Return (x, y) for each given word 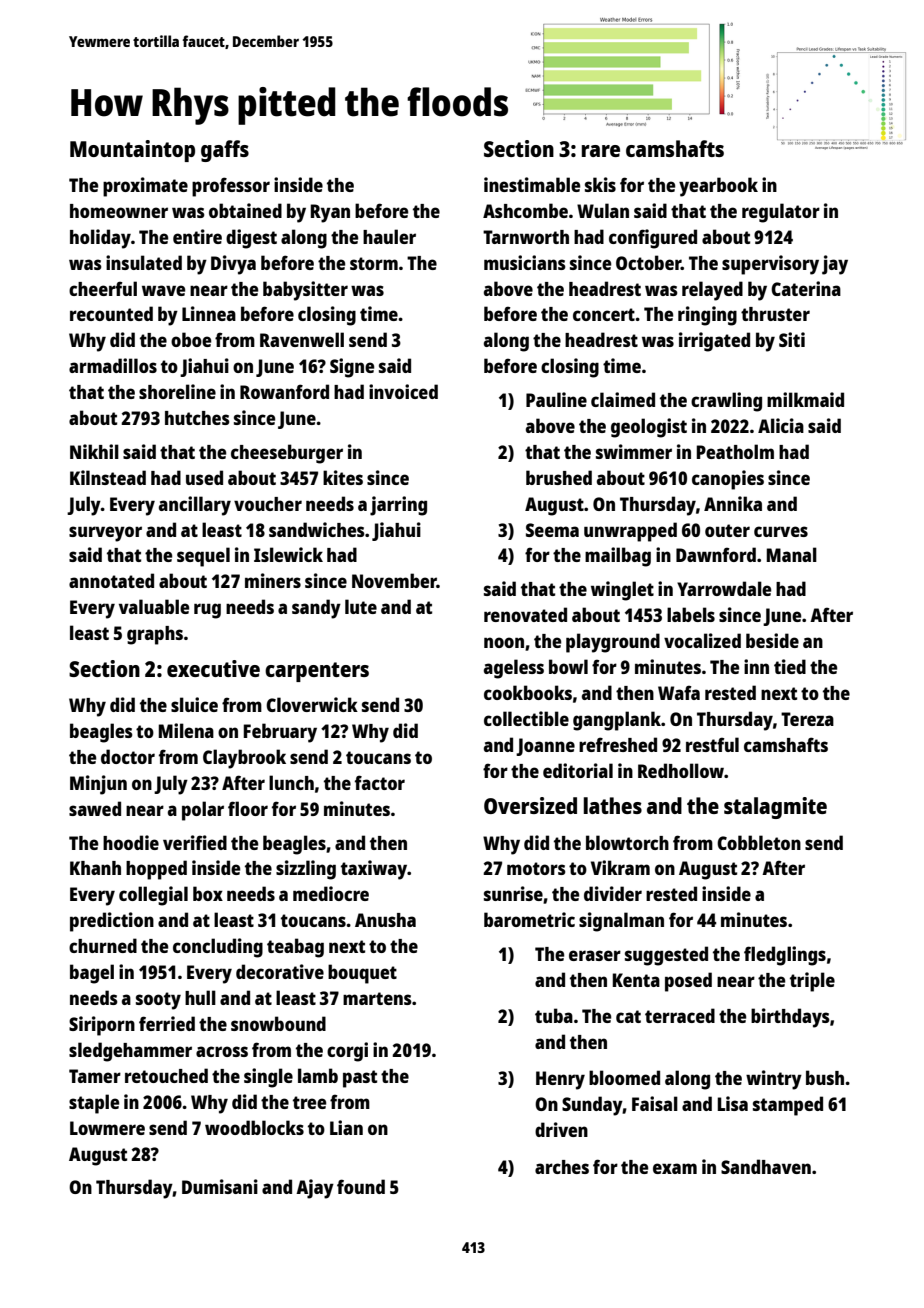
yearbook (718, 187)
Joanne (545, 747)
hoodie (131, 842)
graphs (155, 635)
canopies (728, 480)
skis (600, 184)
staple (94, 1104)
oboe (191, 339)
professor (231, 187)
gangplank (617, 721)
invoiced (403, 391)
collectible (526, 718)
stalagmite (775, 808)
